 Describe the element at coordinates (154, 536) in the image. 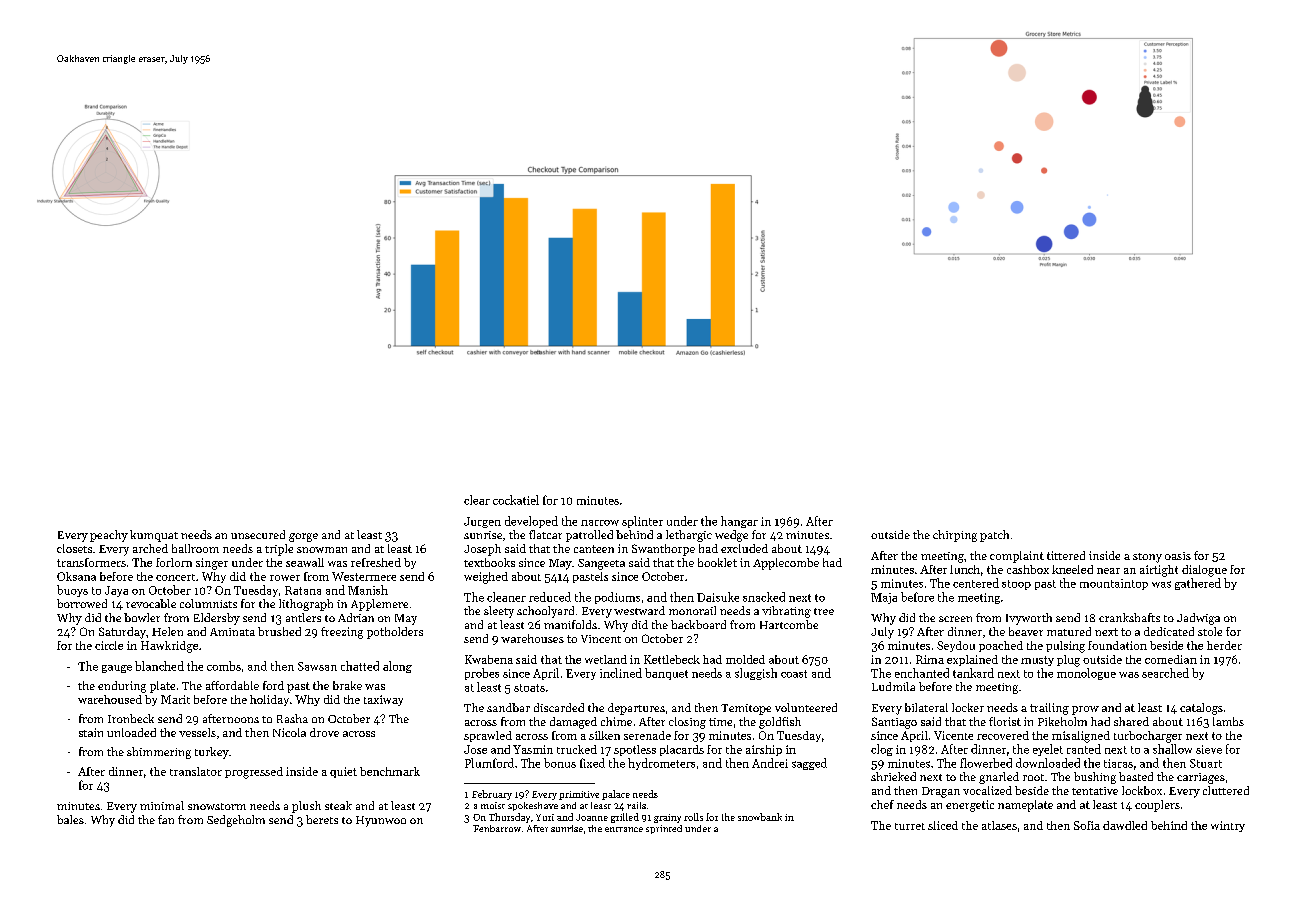

I see `kumquat` at that location.
